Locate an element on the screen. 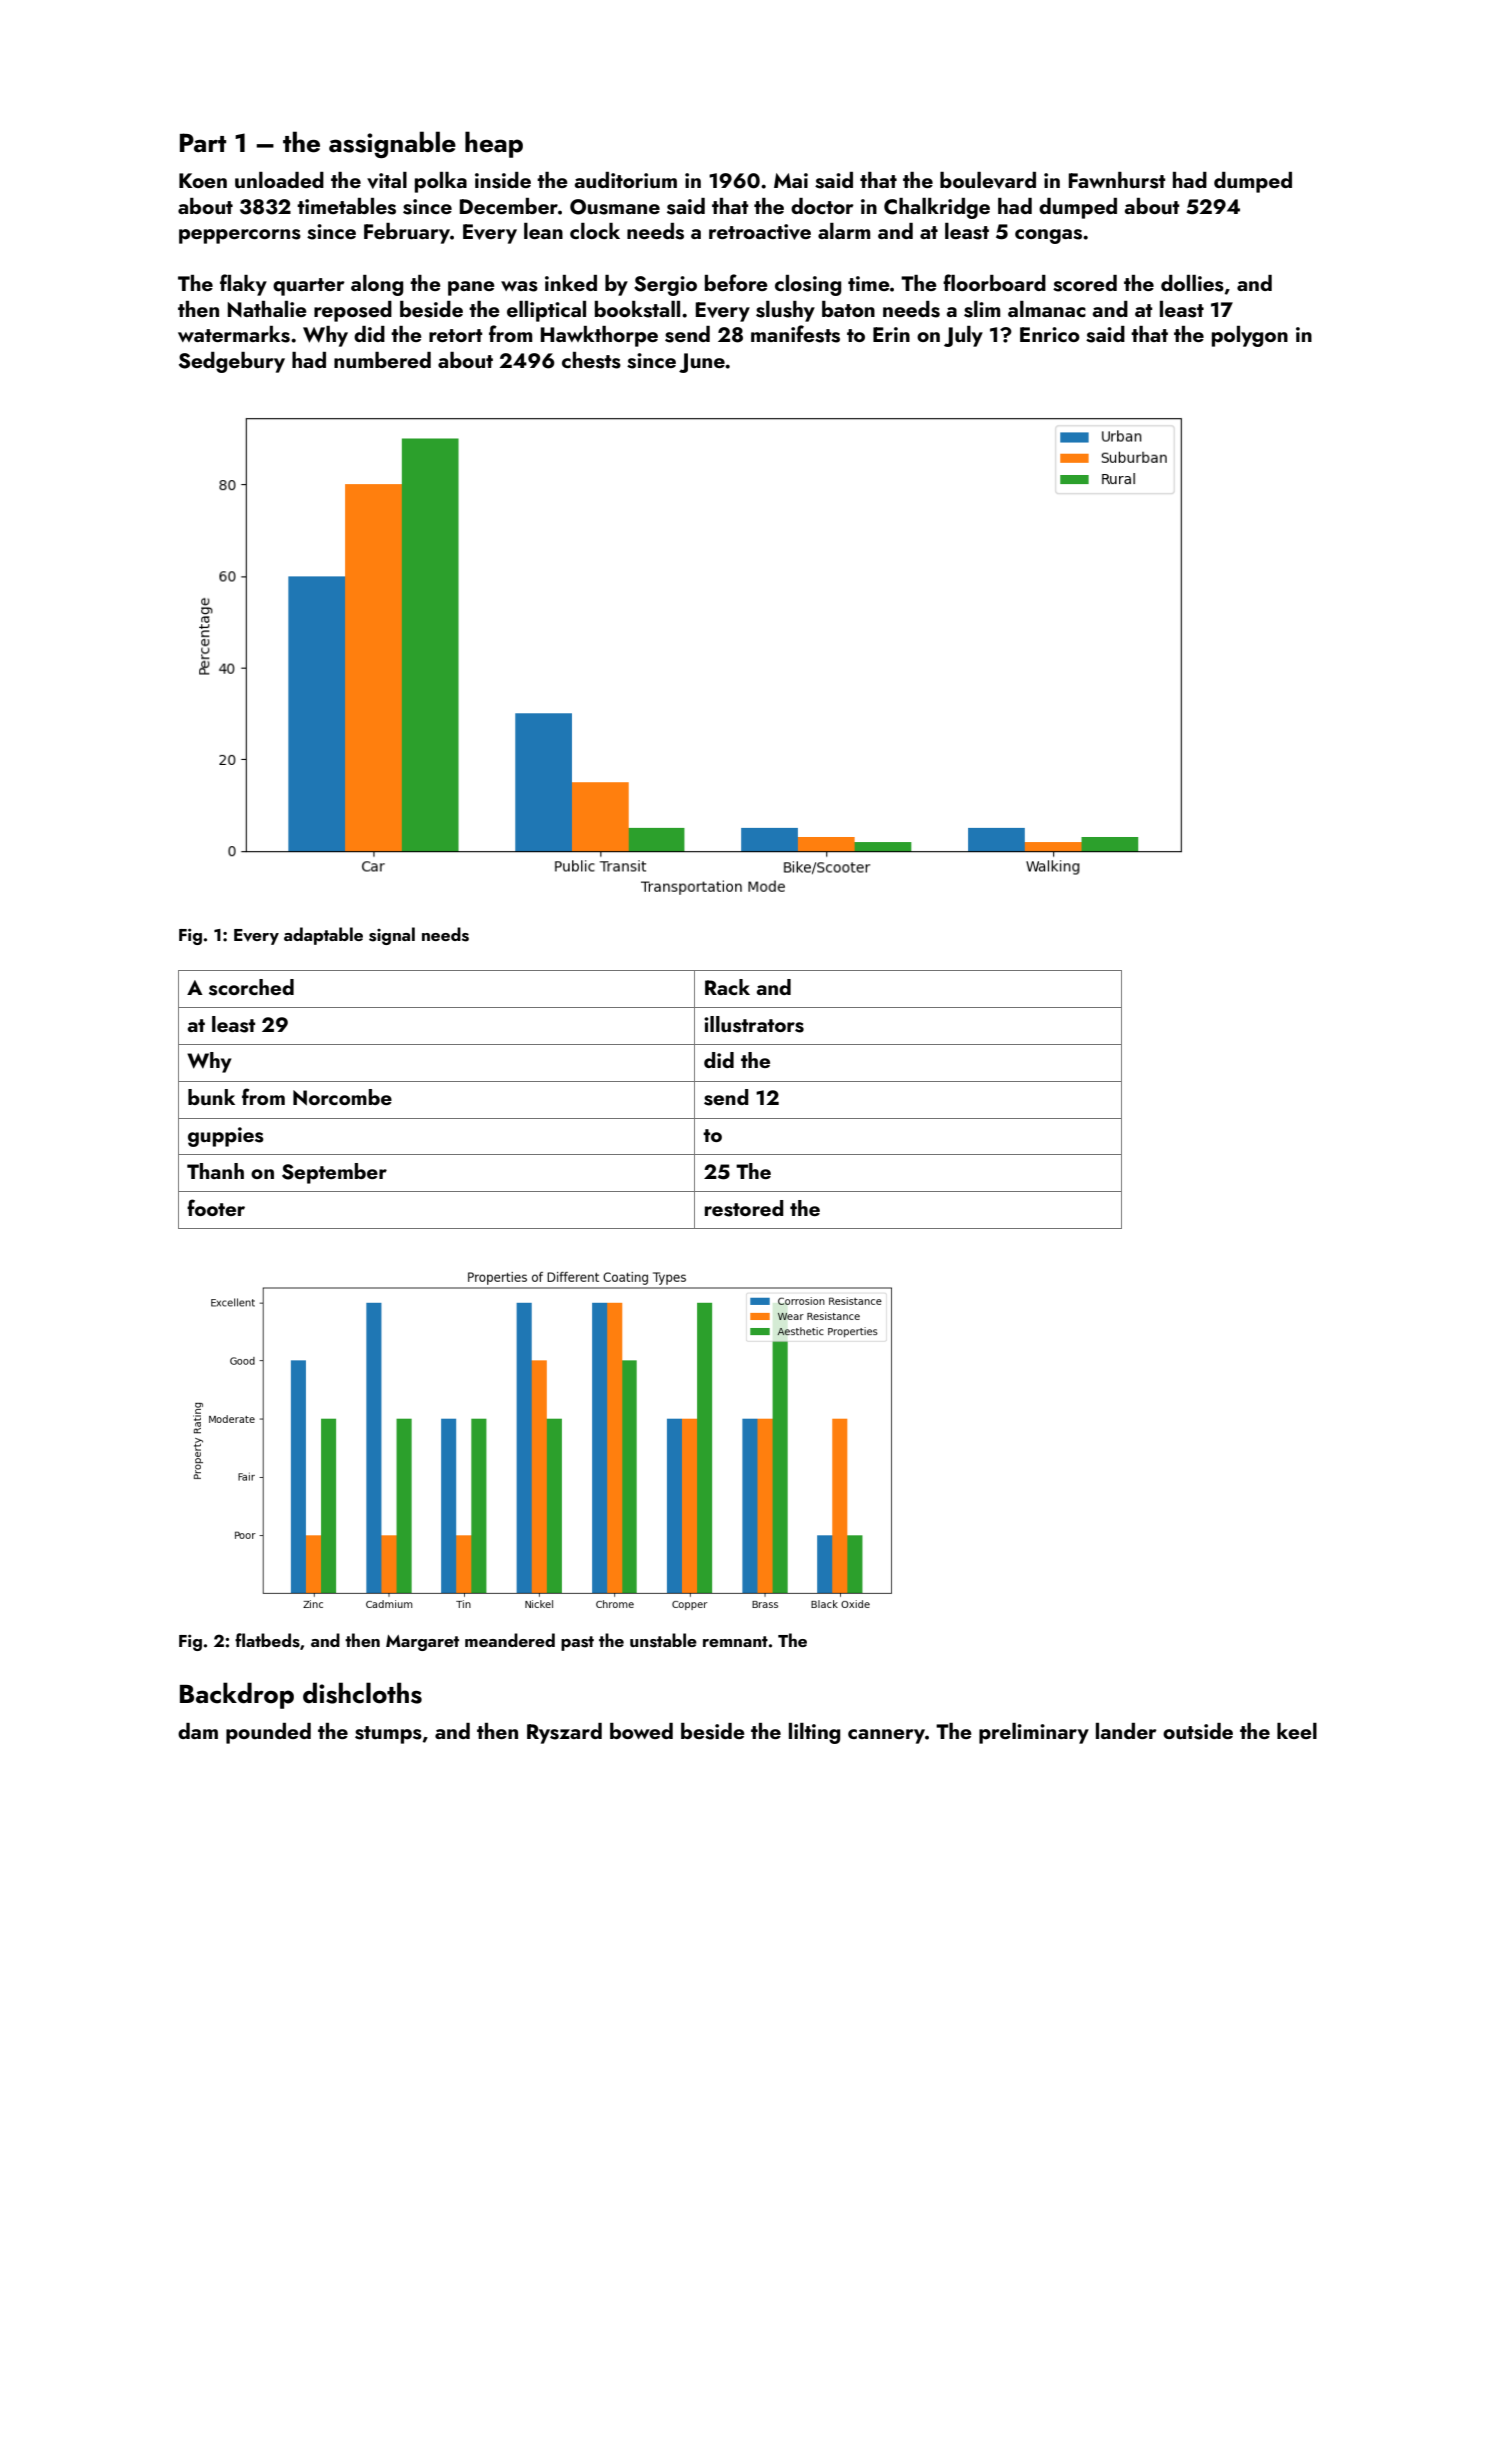  illustrators is located at coordinates (754, 1024).
